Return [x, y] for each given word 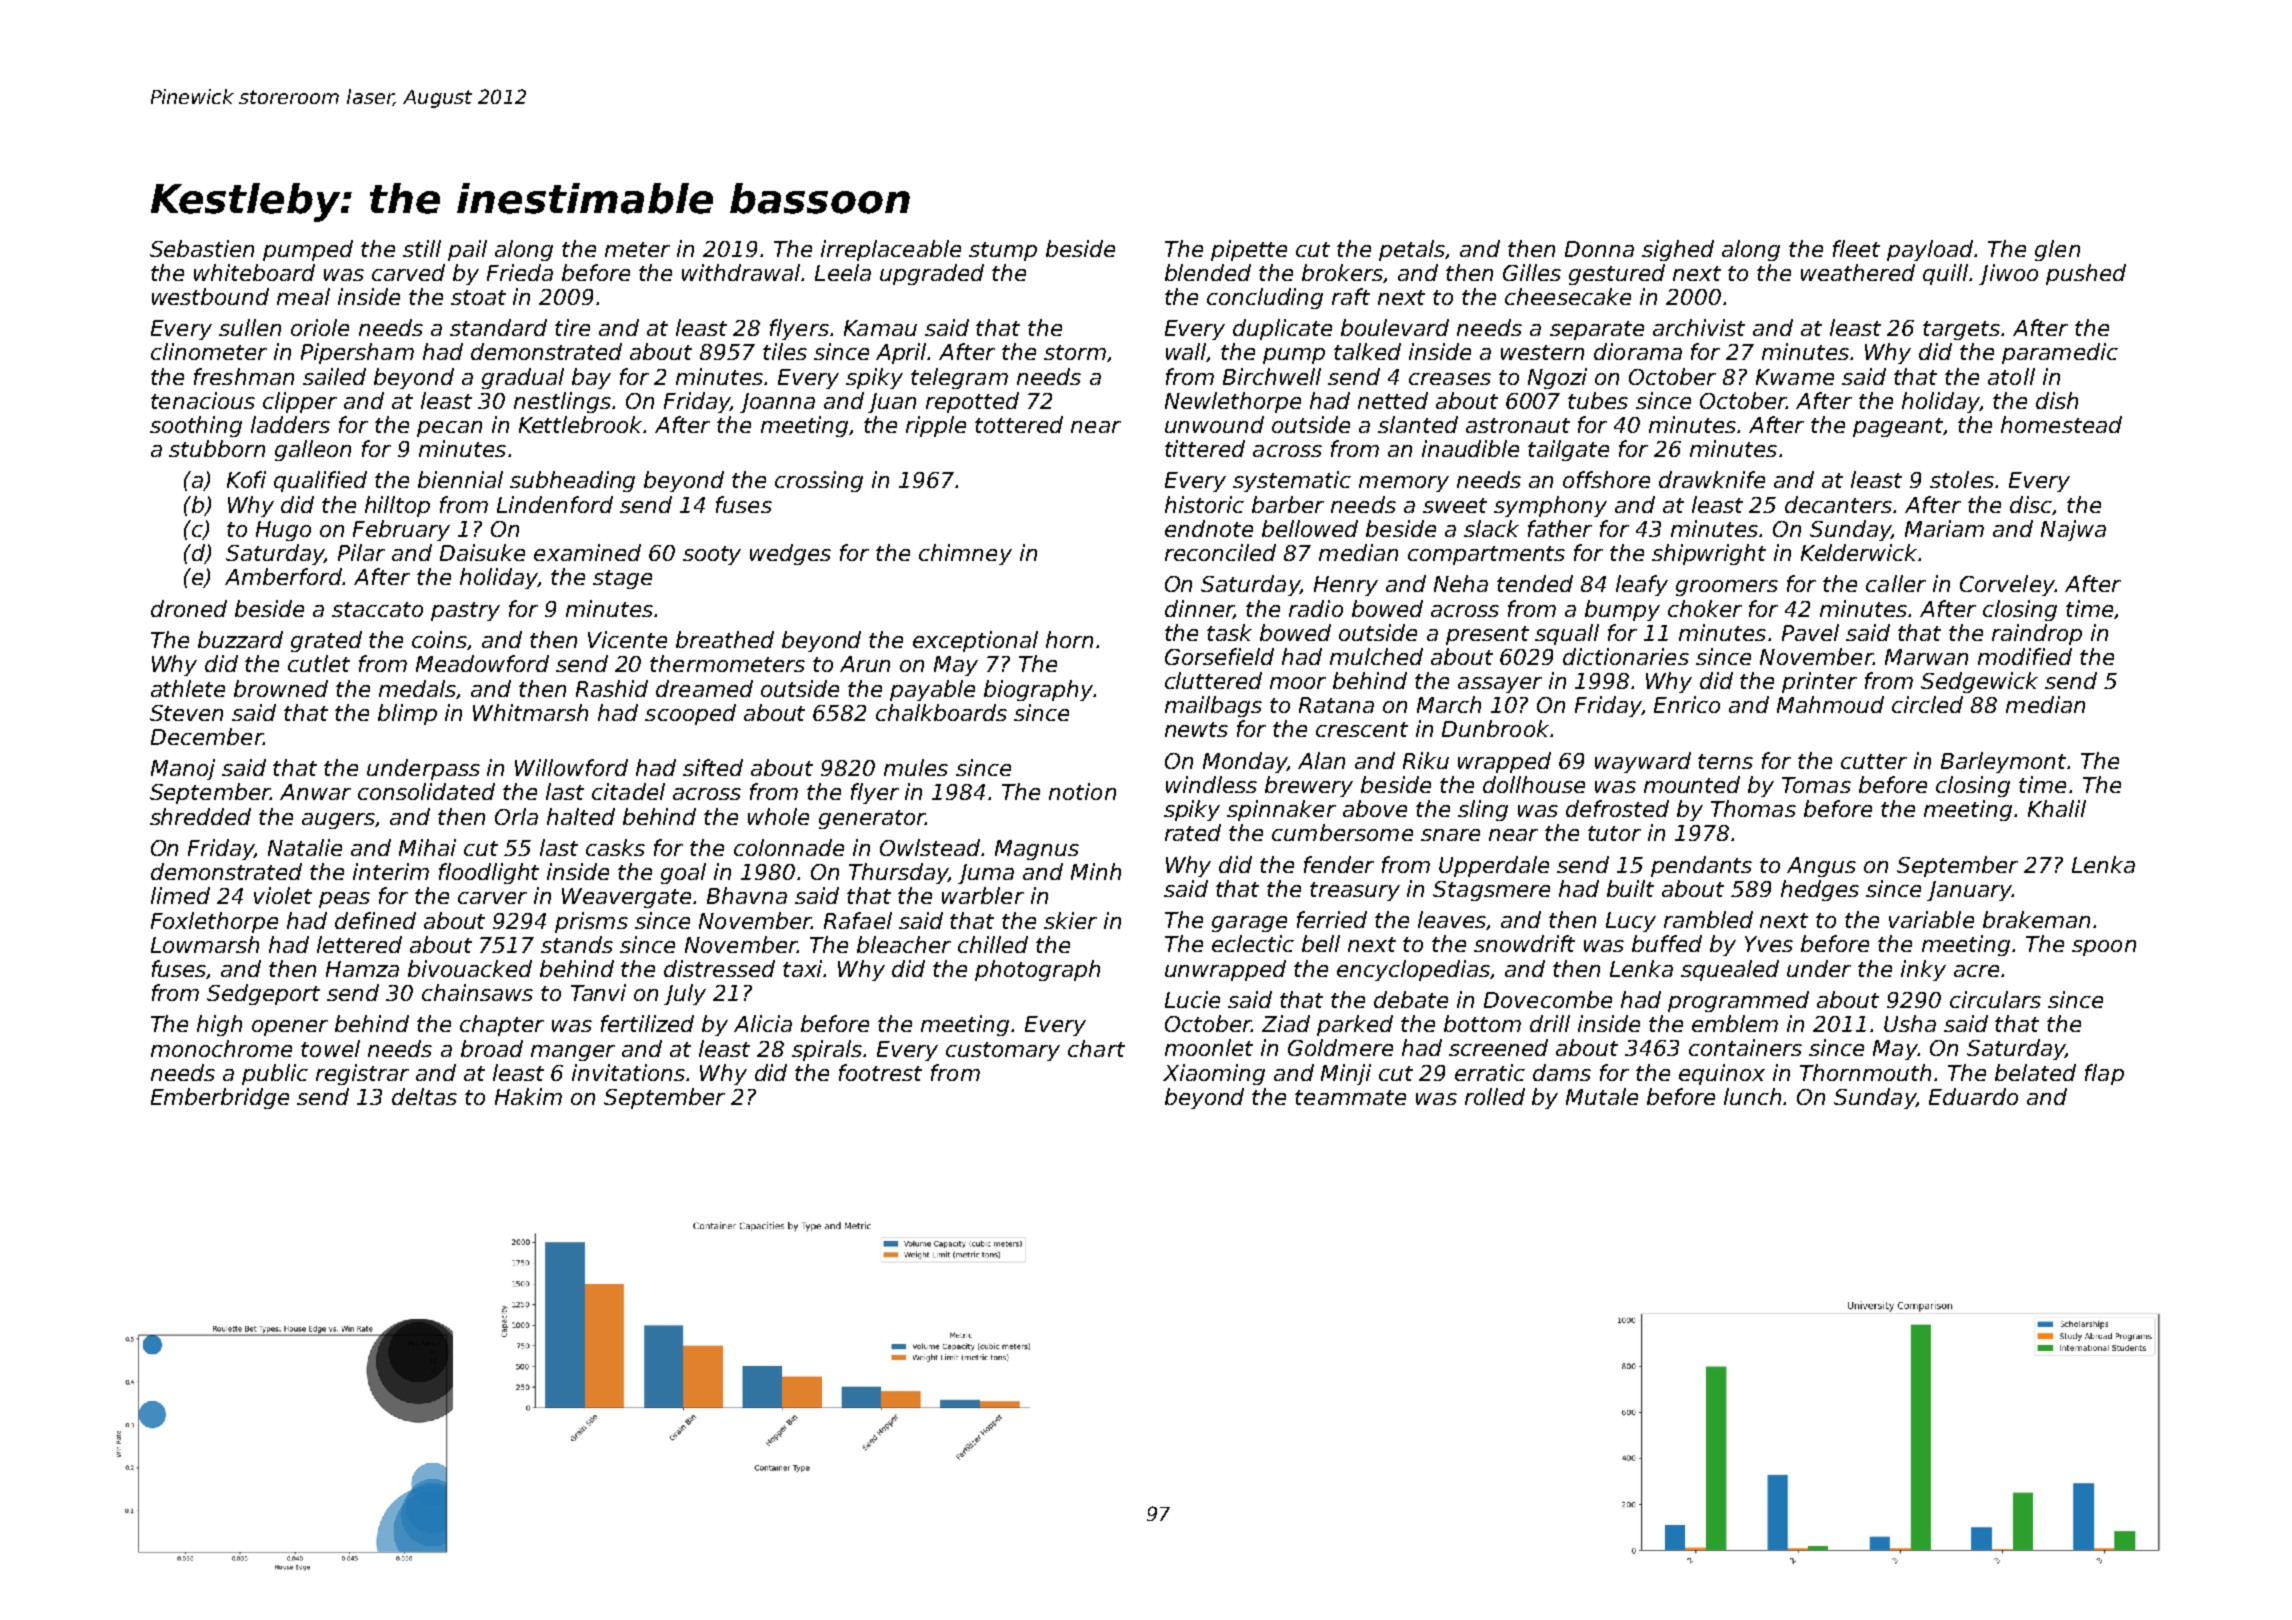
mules [916, 767]
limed [180, 895]
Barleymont [2003, 762]
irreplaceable [891, 250]
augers [339, 821]
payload [1930, 250]
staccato [377, 609]
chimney [965, 554]
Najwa [2073, 530]
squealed [1730, 970]
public [275, 1074]
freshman [244, 376]
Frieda [520, 272]
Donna [1599, 249]
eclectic [1253, 943]
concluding [1265, 298]
